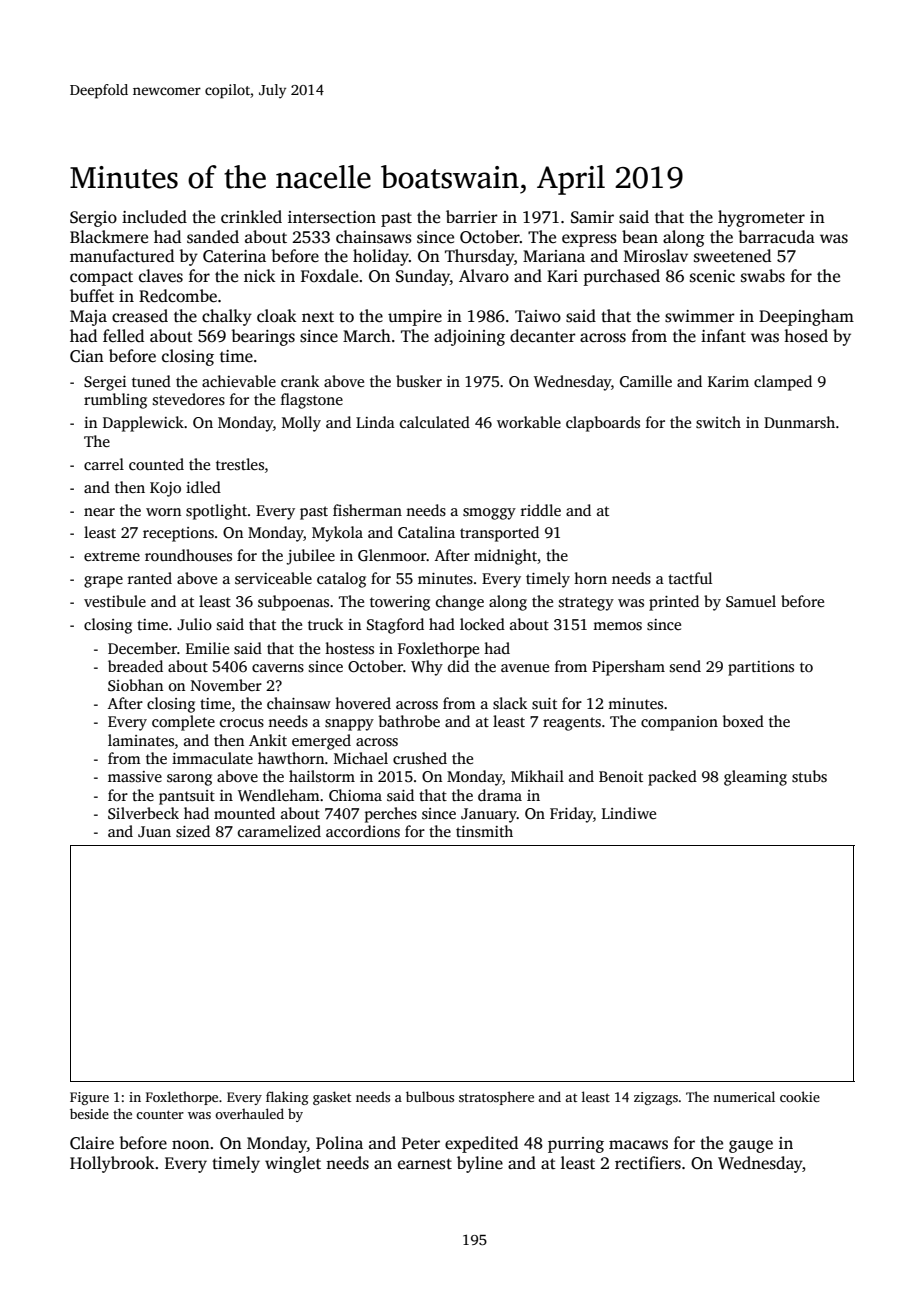  I want to click on partitions, so click(761, 668).
